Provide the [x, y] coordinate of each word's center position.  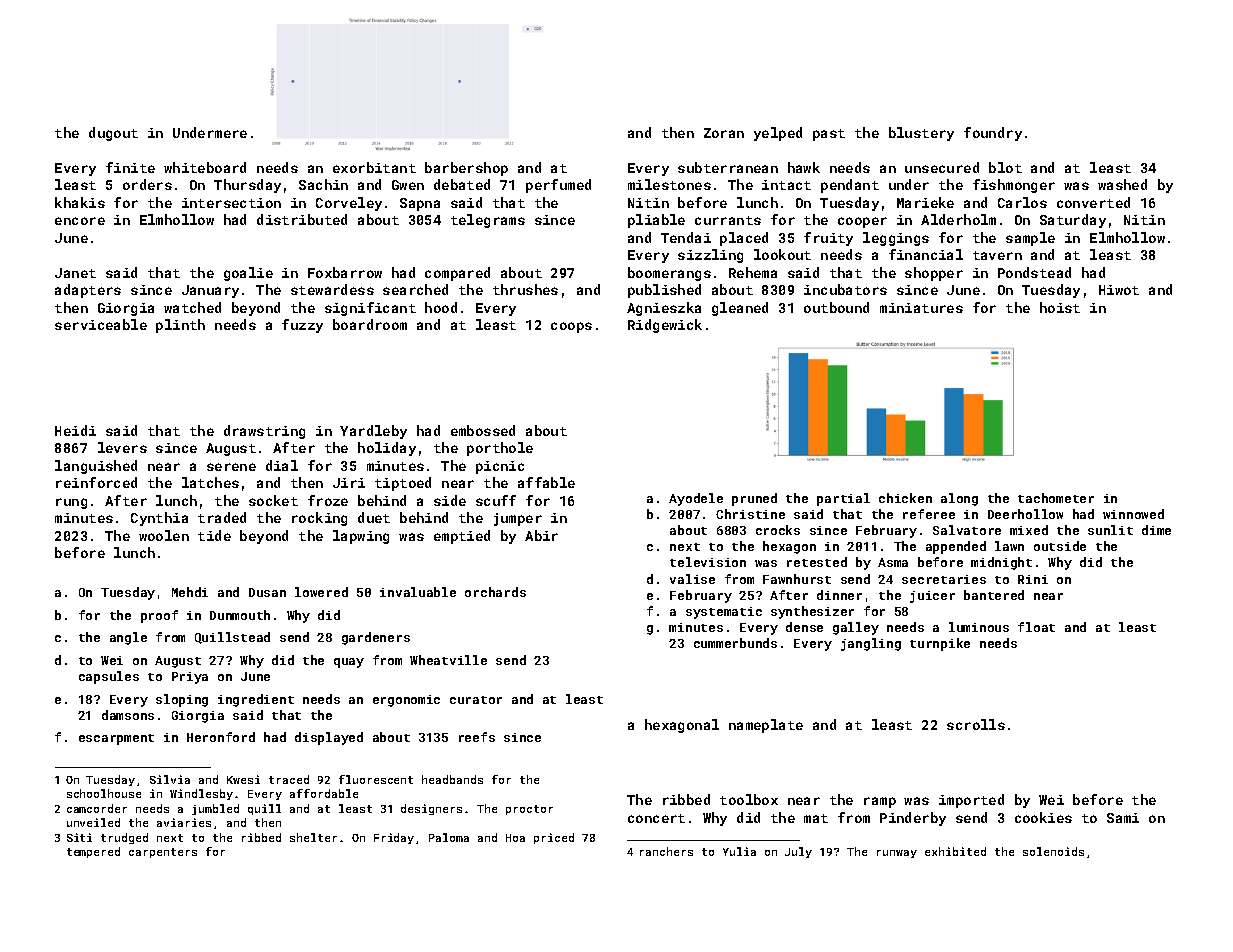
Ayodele [696, 499]
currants [728, 220]
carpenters [163, 853]
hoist [1060, 307]
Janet [75, 273]
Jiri [349, 483]
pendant [850, 186]
